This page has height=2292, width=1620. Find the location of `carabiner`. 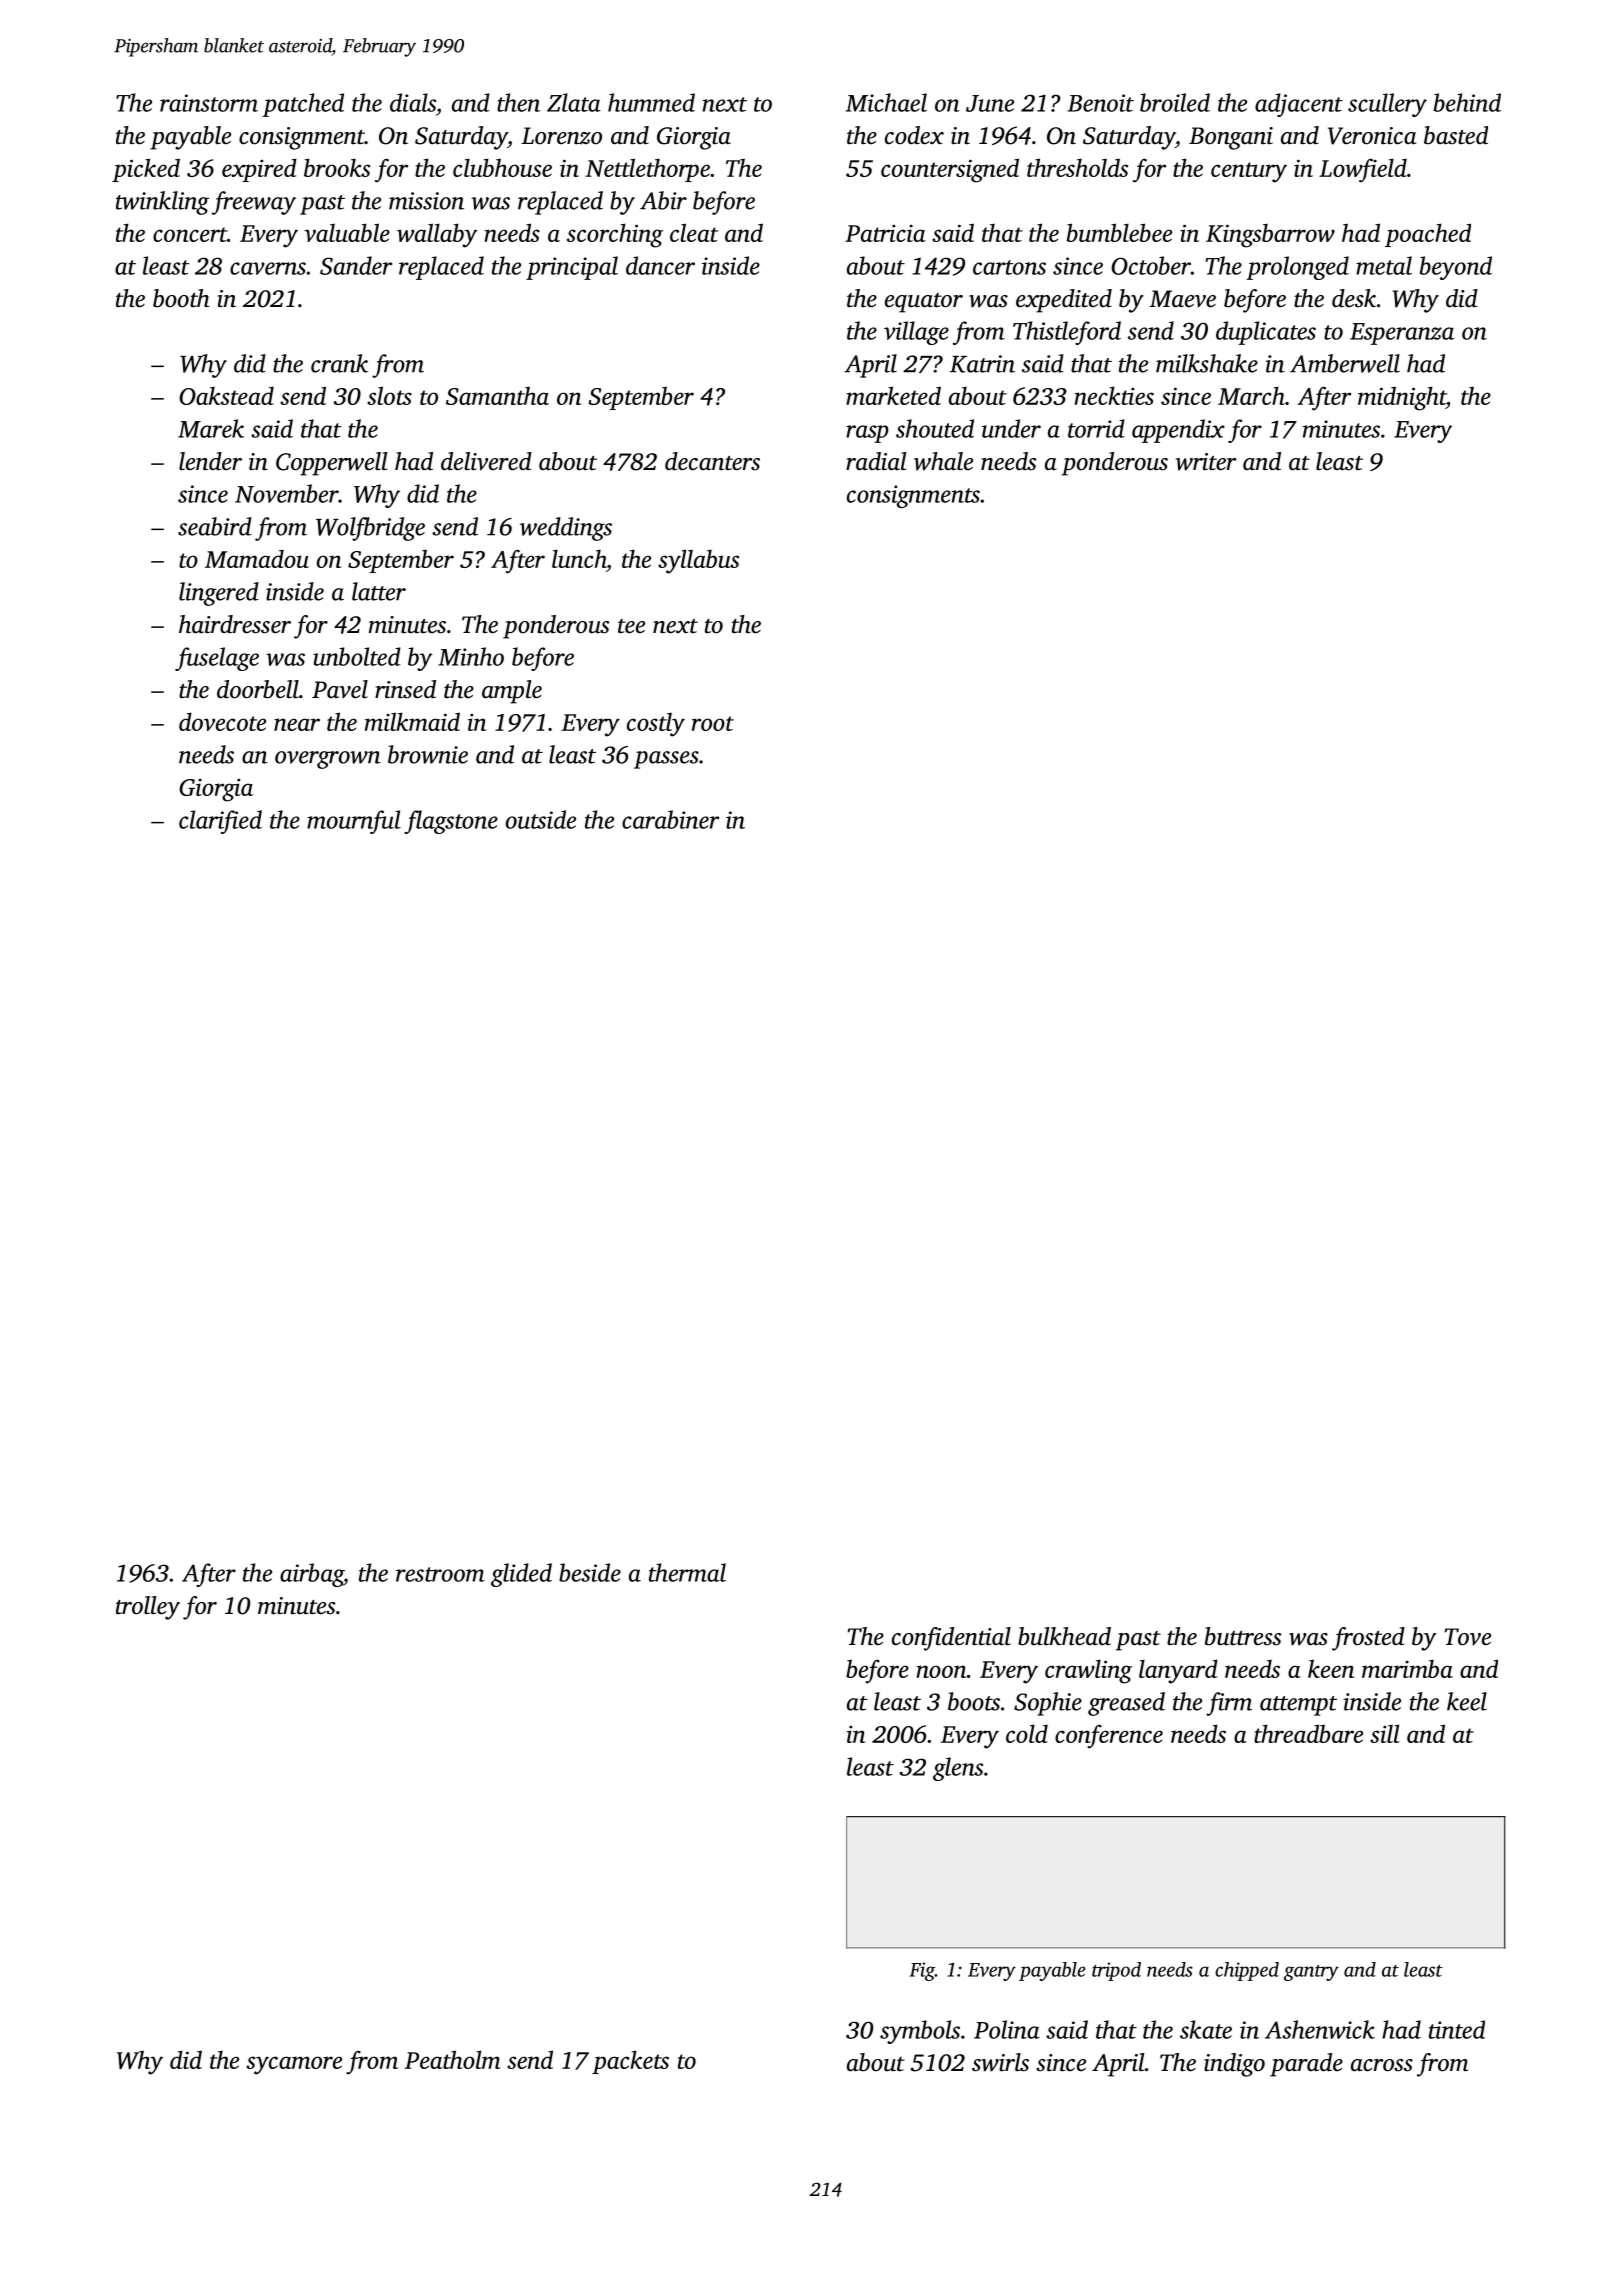

carabiner is located at coordinates (670, 819).
